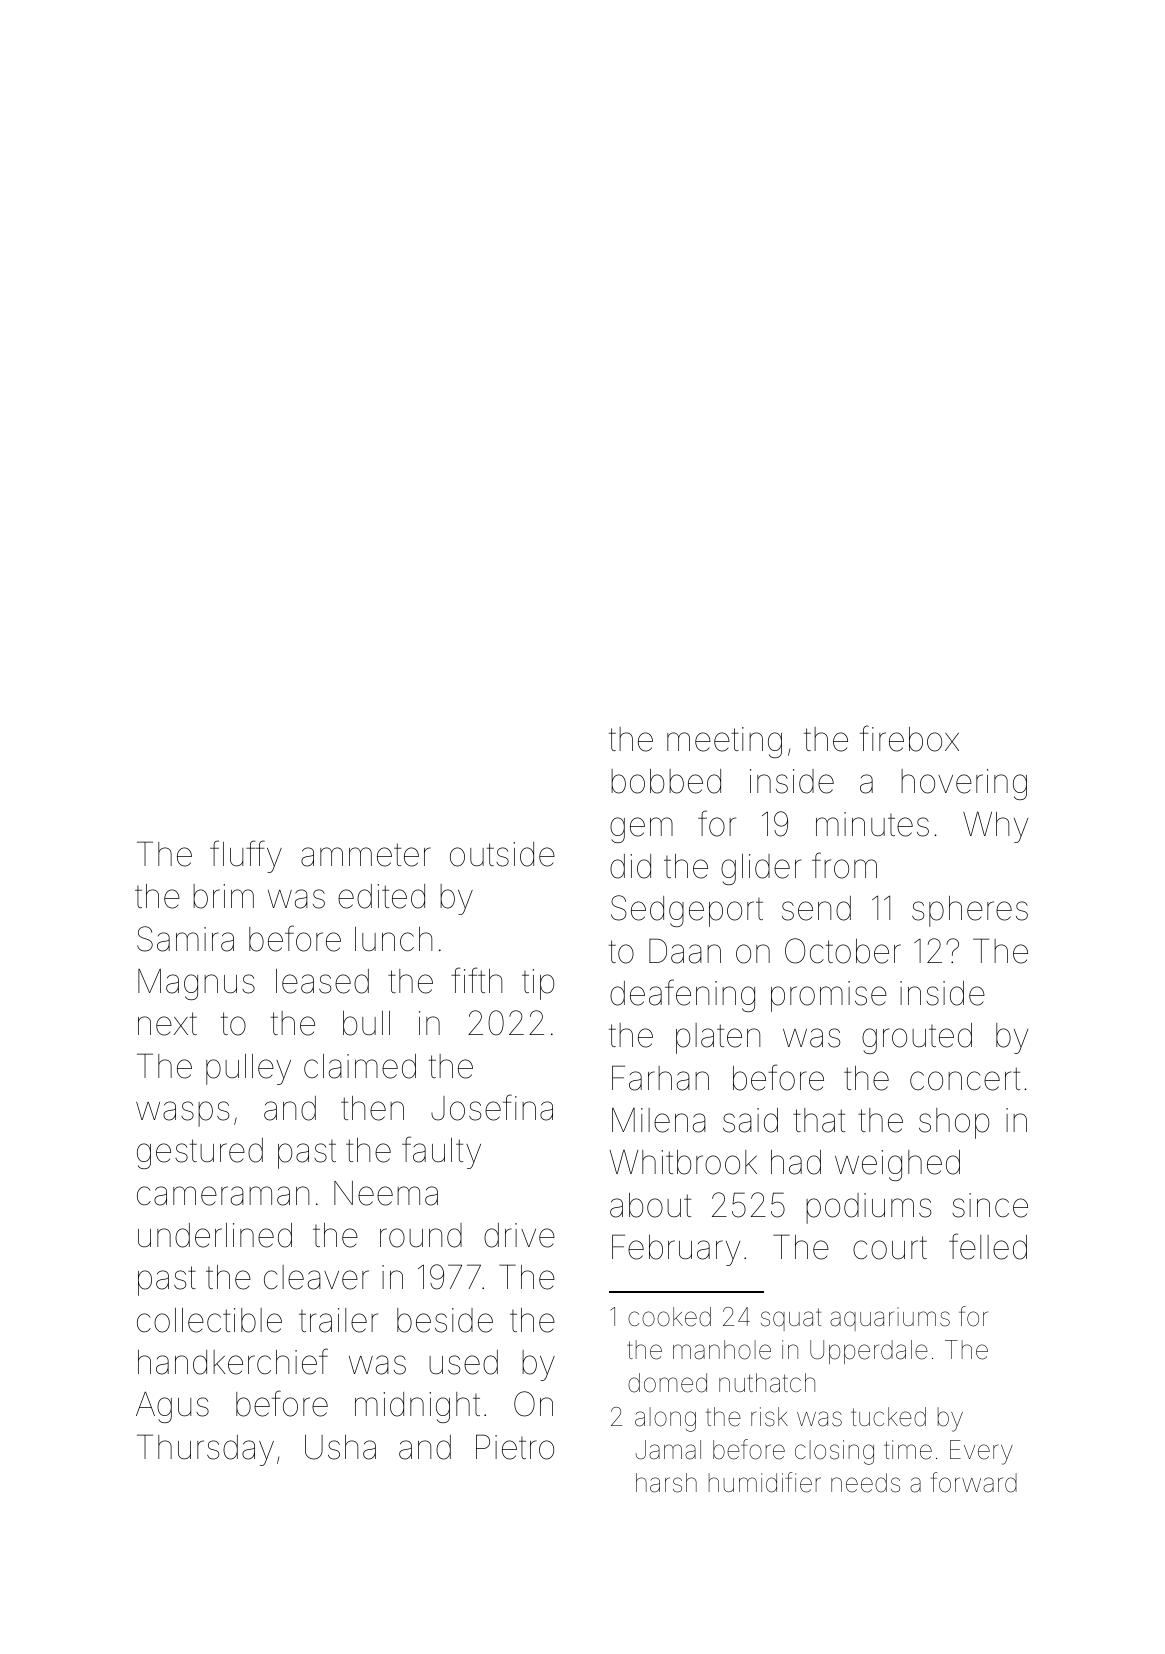 The image size is (1165, 1654). What do you see at coordinates (970, 911) in the image?
I see `spheres` at bounding box center [970, 911].
